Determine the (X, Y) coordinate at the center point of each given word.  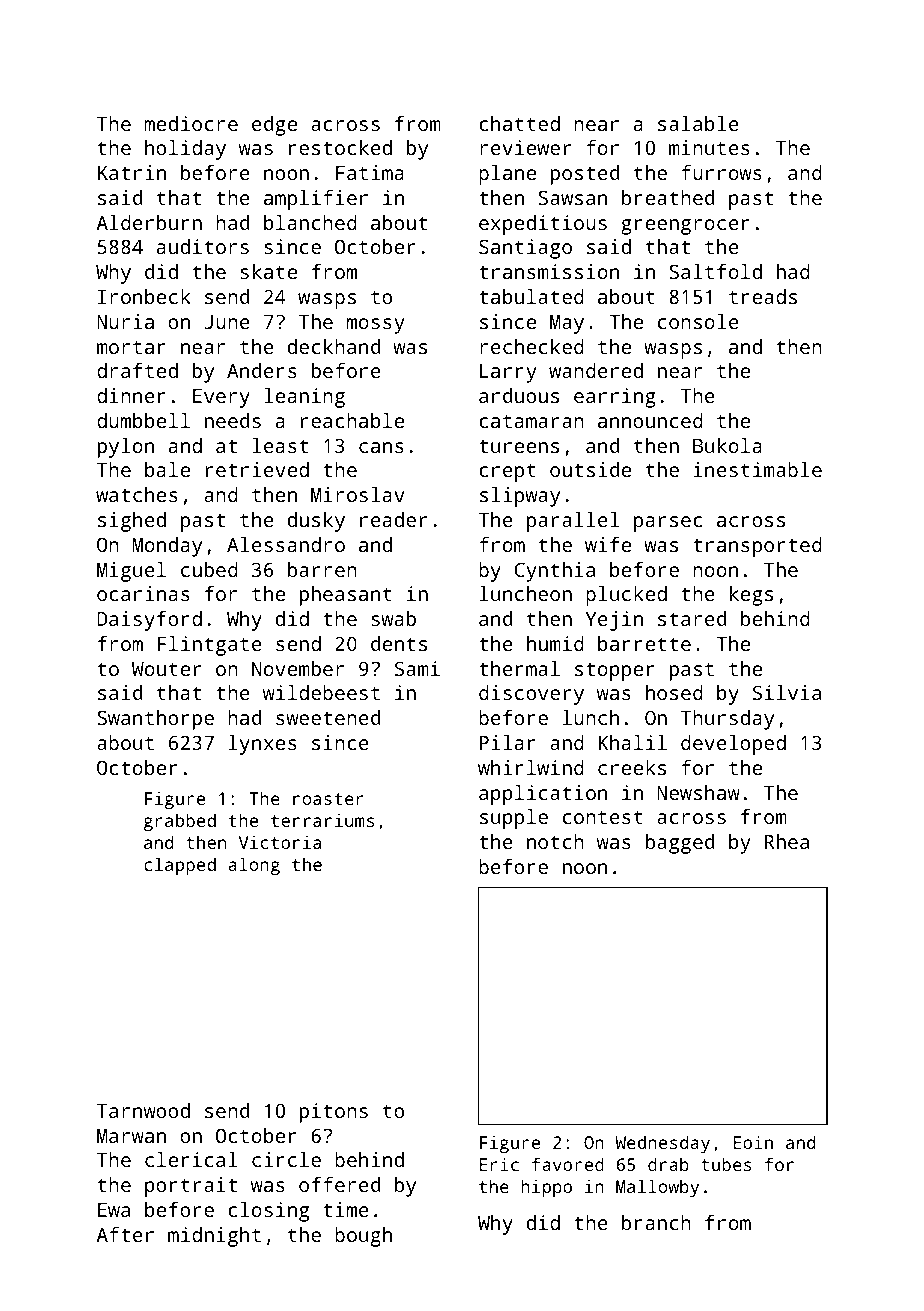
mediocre (191, 123)
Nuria (125, 321)
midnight (214, 1237)
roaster (328, 799)
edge (274, 126)
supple (514, 819)
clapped (180, 866)
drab (668, 1164)
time (346, 1209)
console (698, 321)
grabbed (180, 822)
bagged (680, 844)
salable (698, 123)
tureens (519, 446)
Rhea (787, 841)
